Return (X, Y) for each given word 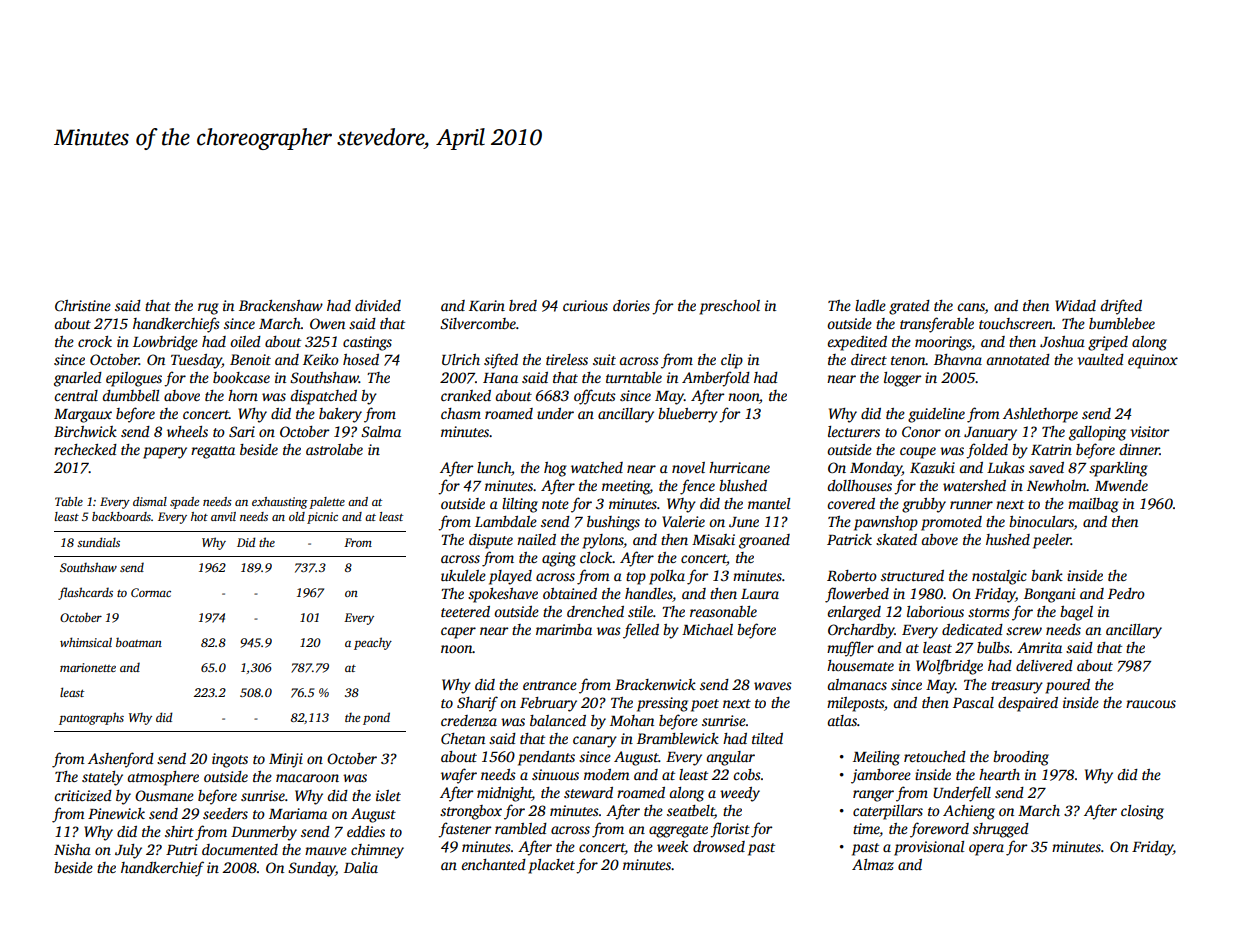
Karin (487, 305)
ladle (870, 305)
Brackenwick (655, 684)
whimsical (86, 642)
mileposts (855, 704)
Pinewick (116, 813)
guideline (936, 415)
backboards (121, 516)
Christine (83, 305)
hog (555, 469)
